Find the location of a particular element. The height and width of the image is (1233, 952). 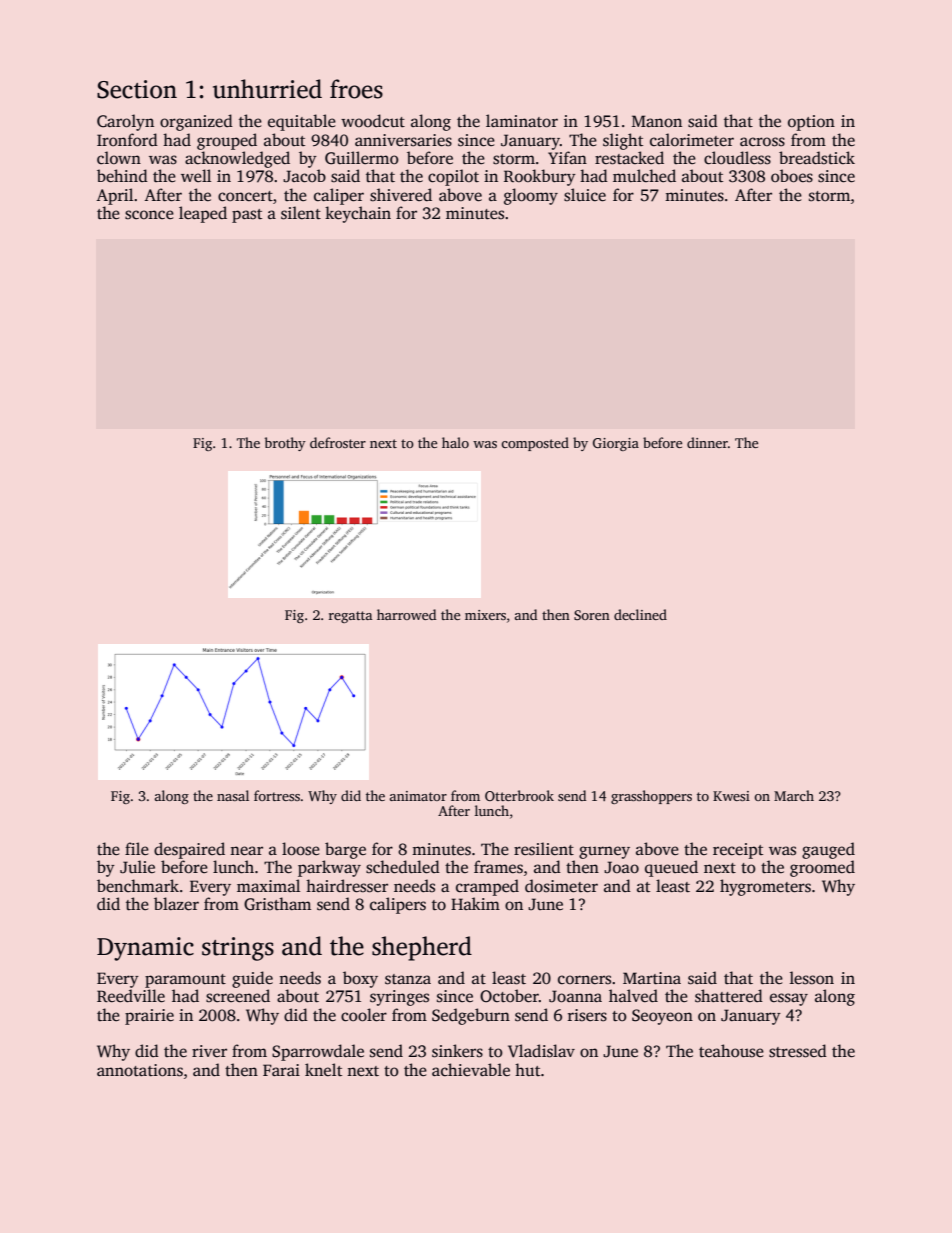

gauged is located at coordinates (828, 850).
